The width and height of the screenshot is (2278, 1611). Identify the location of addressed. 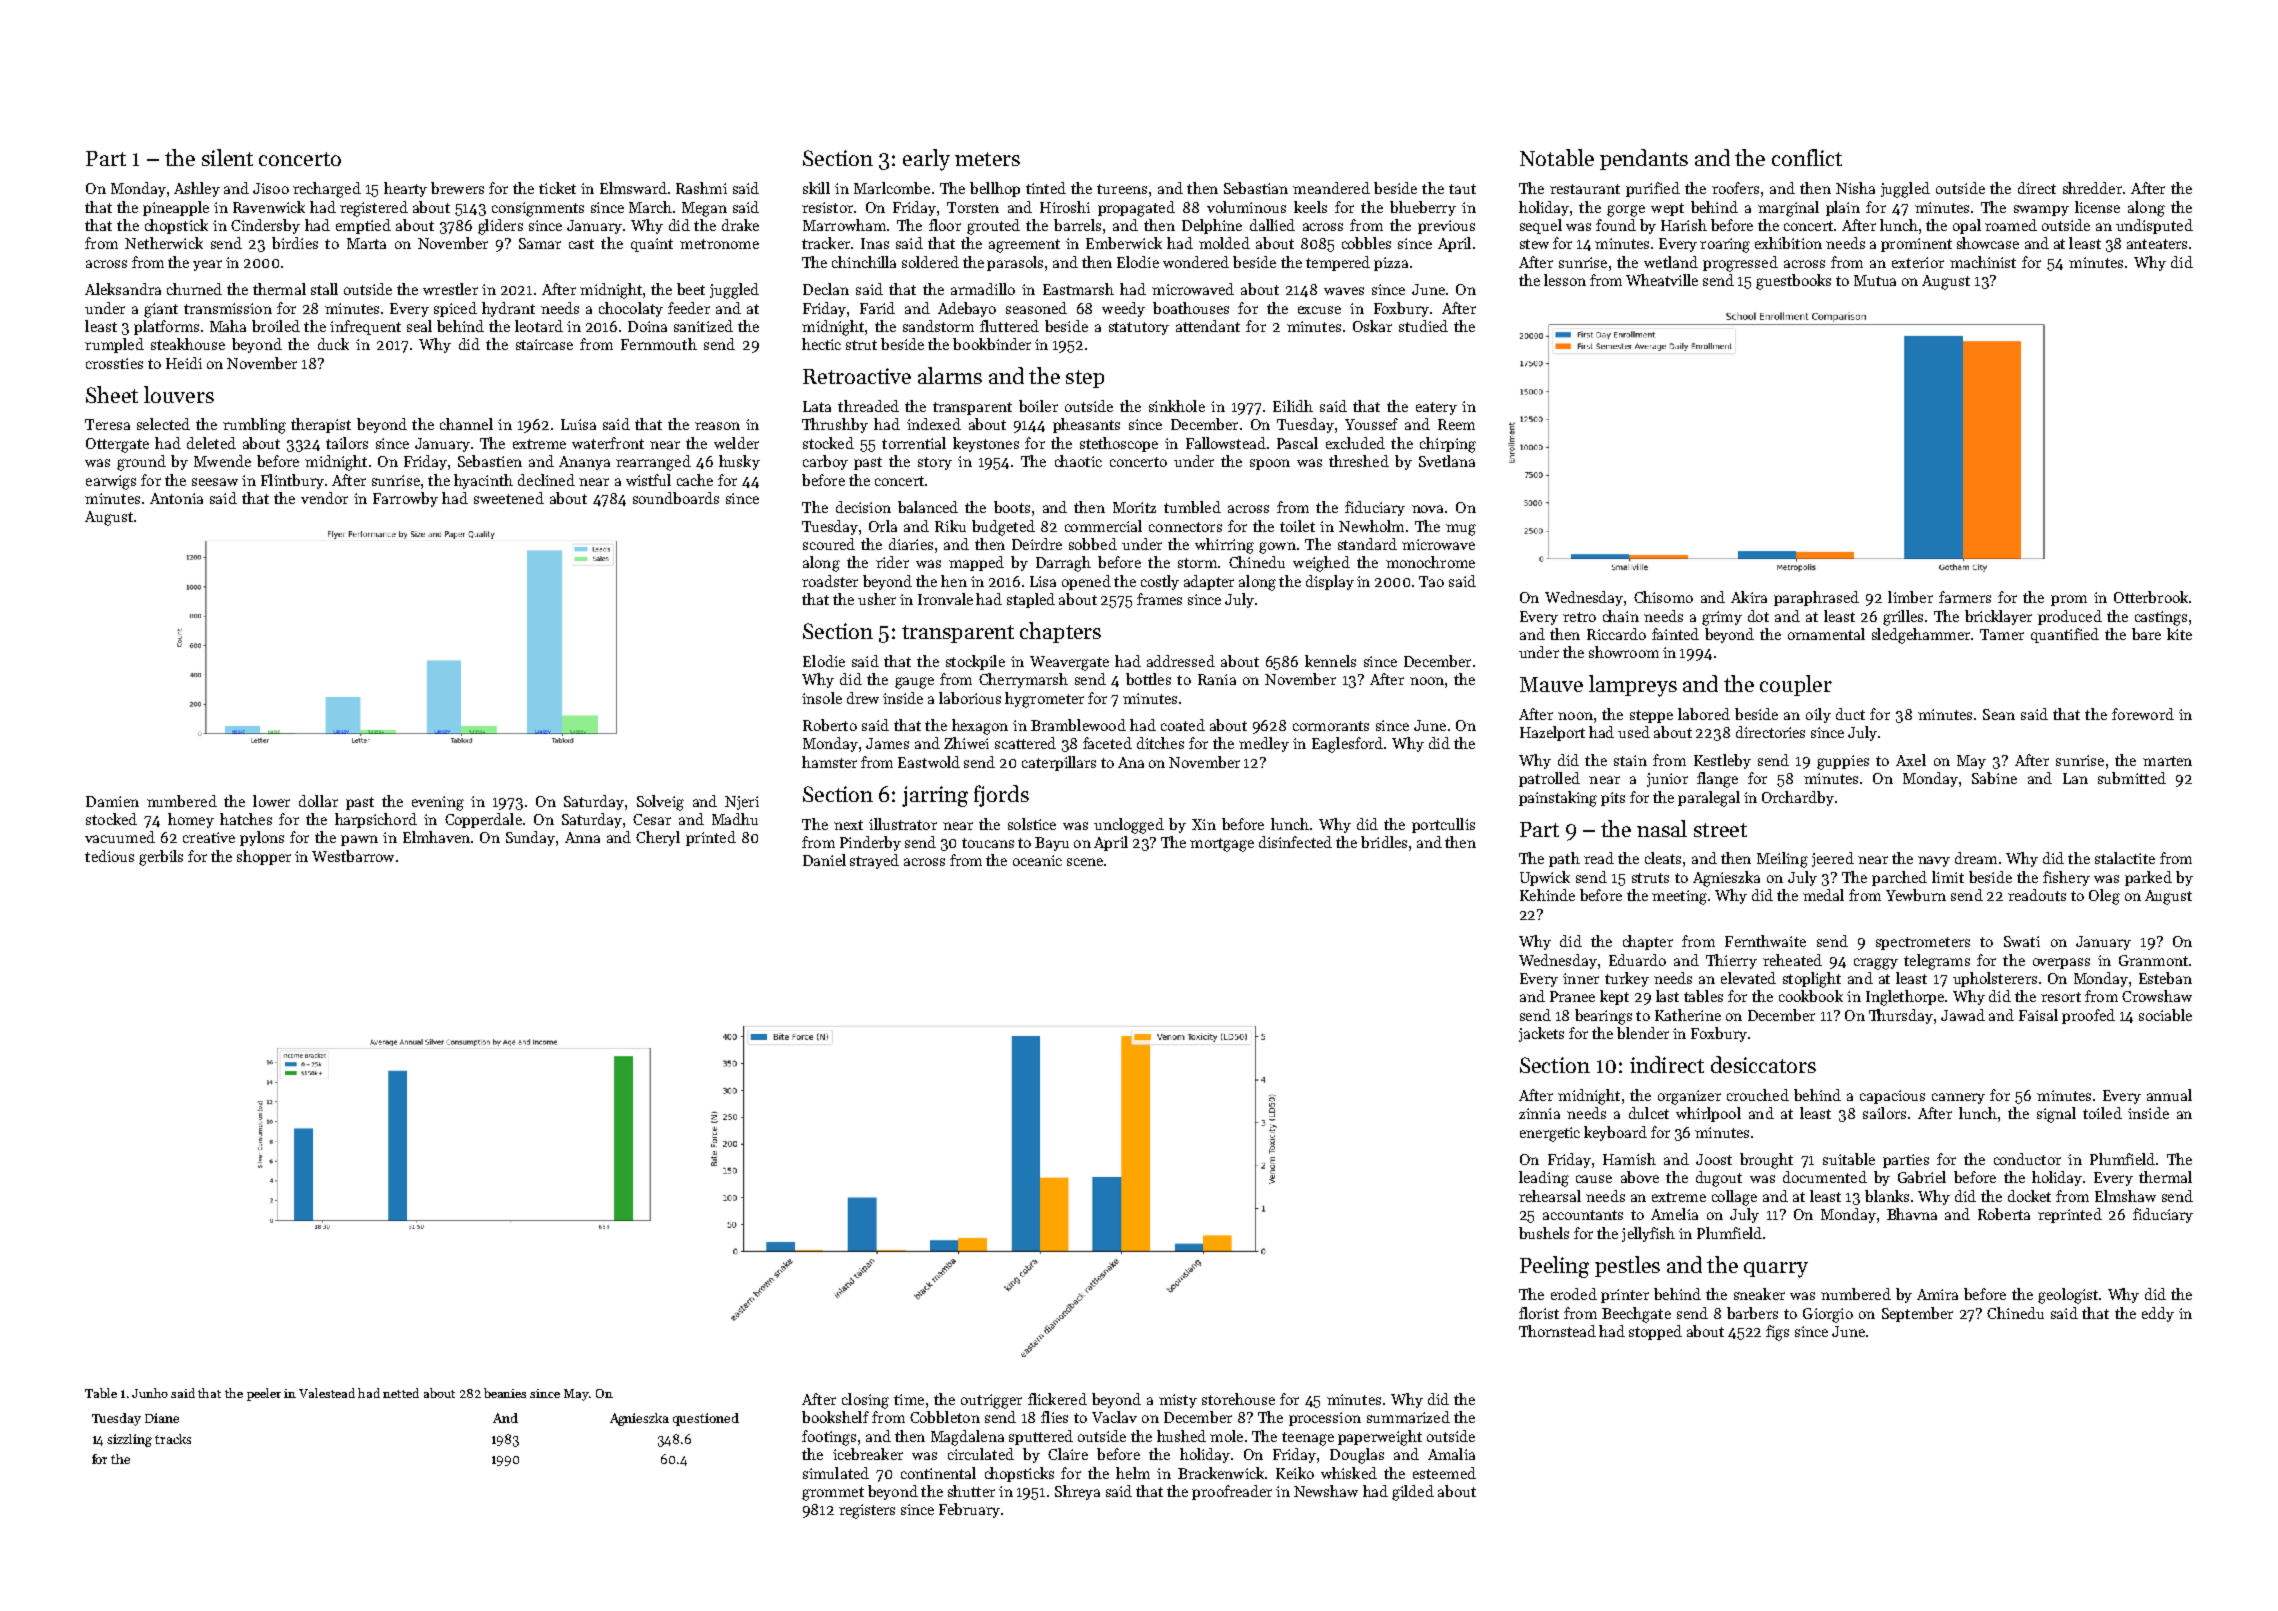
(1181, 661).
